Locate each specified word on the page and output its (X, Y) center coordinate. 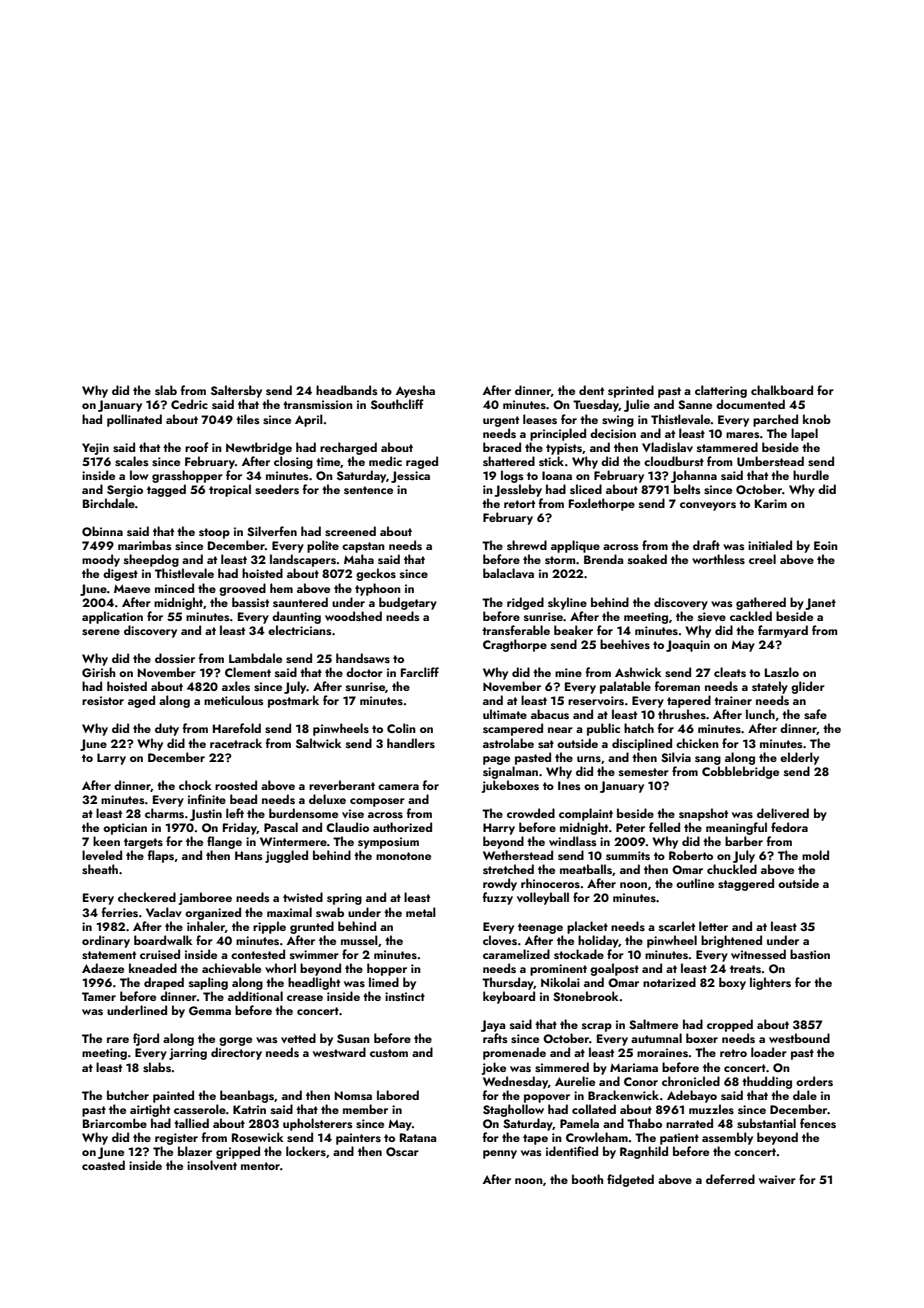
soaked (647, 559)
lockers (306, 1151)
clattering (721, 391)
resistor (103, 700)
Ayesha (415, 391)
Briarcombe (115, 1123)
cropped (730, 1025)
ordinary (106, 941)
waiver (777, 1179)
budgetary (408, 603)
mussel (359, 940)
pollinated (134, 420)
